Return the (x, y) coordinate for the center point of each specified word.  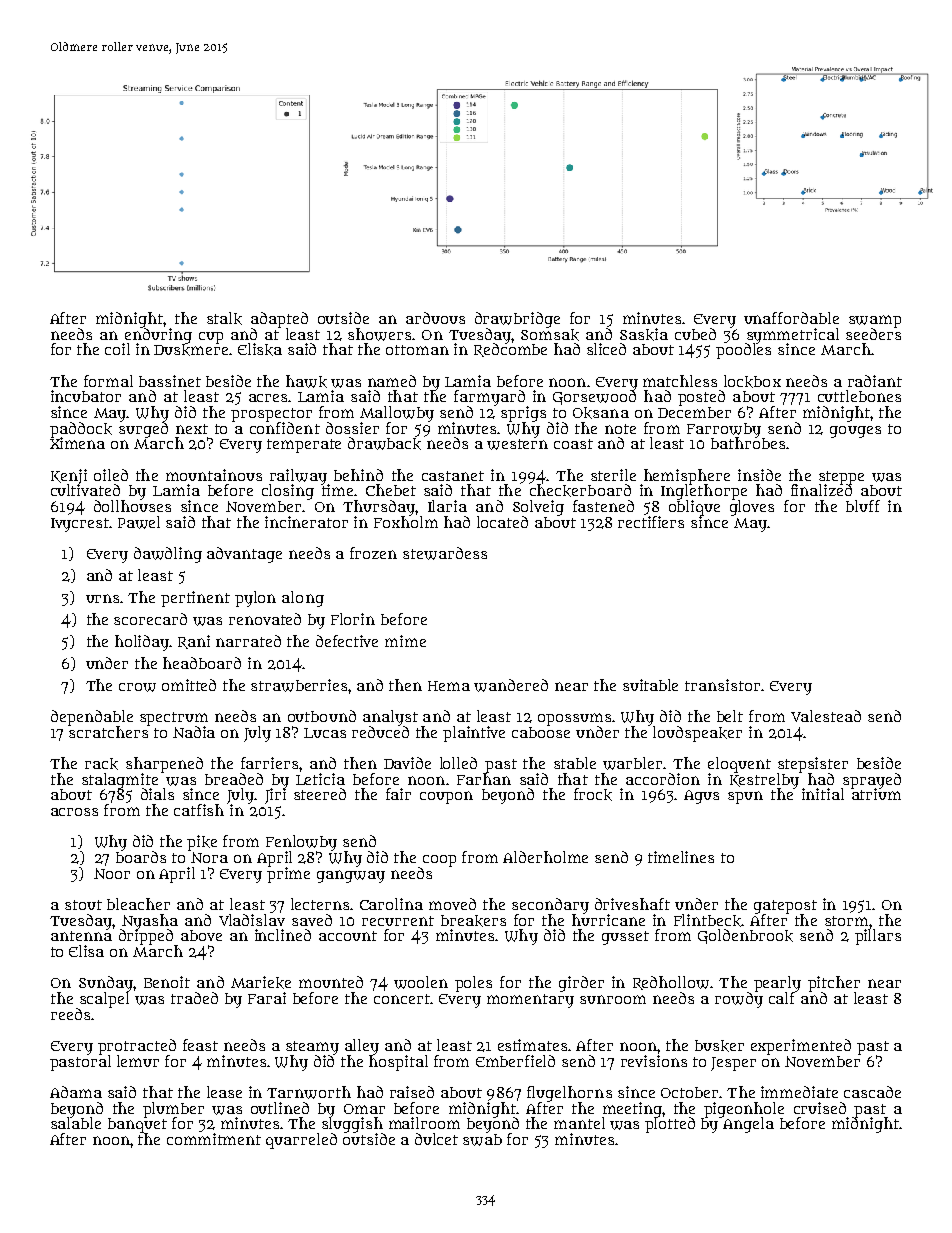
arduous (435, 318)
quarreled (301, 1141)
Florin (353, 619)
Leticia (320, 779)
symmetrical (792, 336)
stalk (224, 318)
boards (141, 857)
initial (823, 794)
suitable (650, 685)
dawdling (168, 555)
